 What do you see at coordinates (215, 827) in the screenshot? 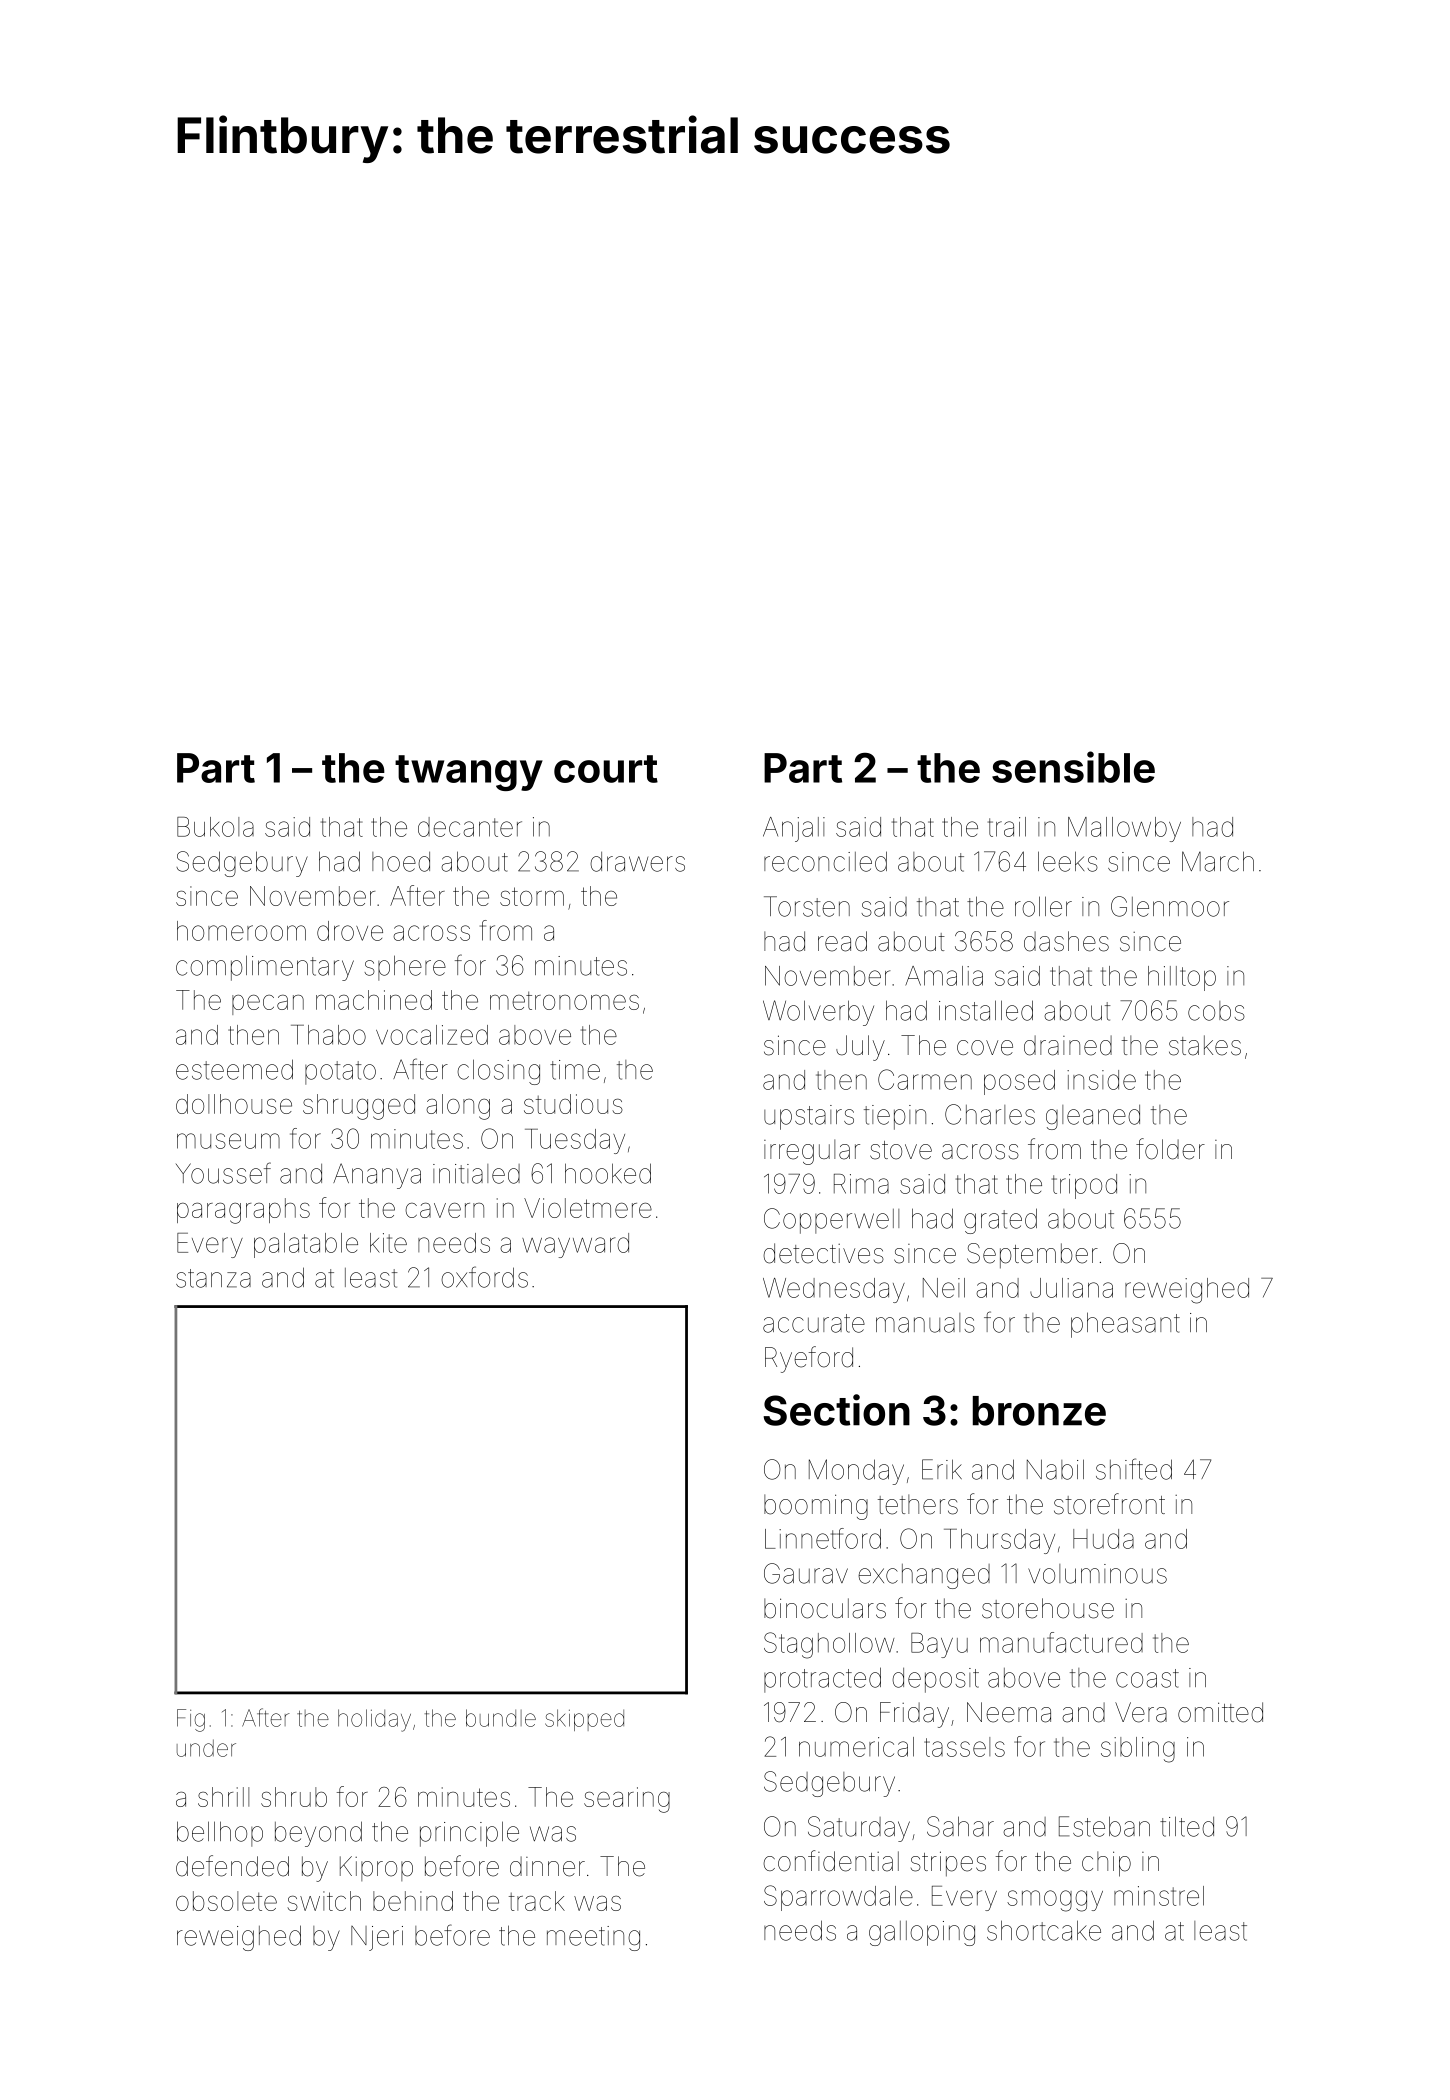
I see `Bukola` at bounding box center [215, 827].
